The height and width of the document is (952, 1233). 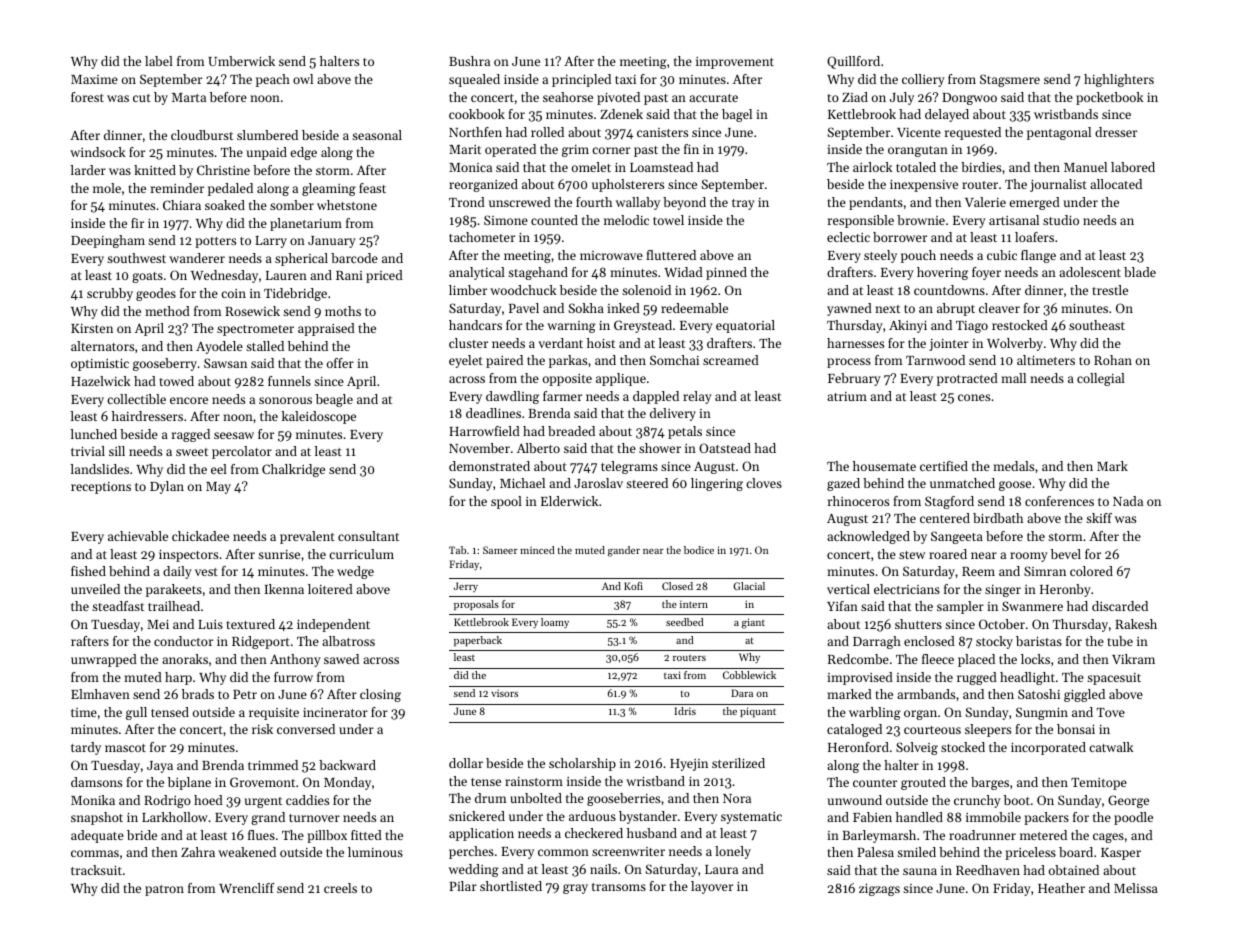 I want to click on label, so click(x=159, y=61).
